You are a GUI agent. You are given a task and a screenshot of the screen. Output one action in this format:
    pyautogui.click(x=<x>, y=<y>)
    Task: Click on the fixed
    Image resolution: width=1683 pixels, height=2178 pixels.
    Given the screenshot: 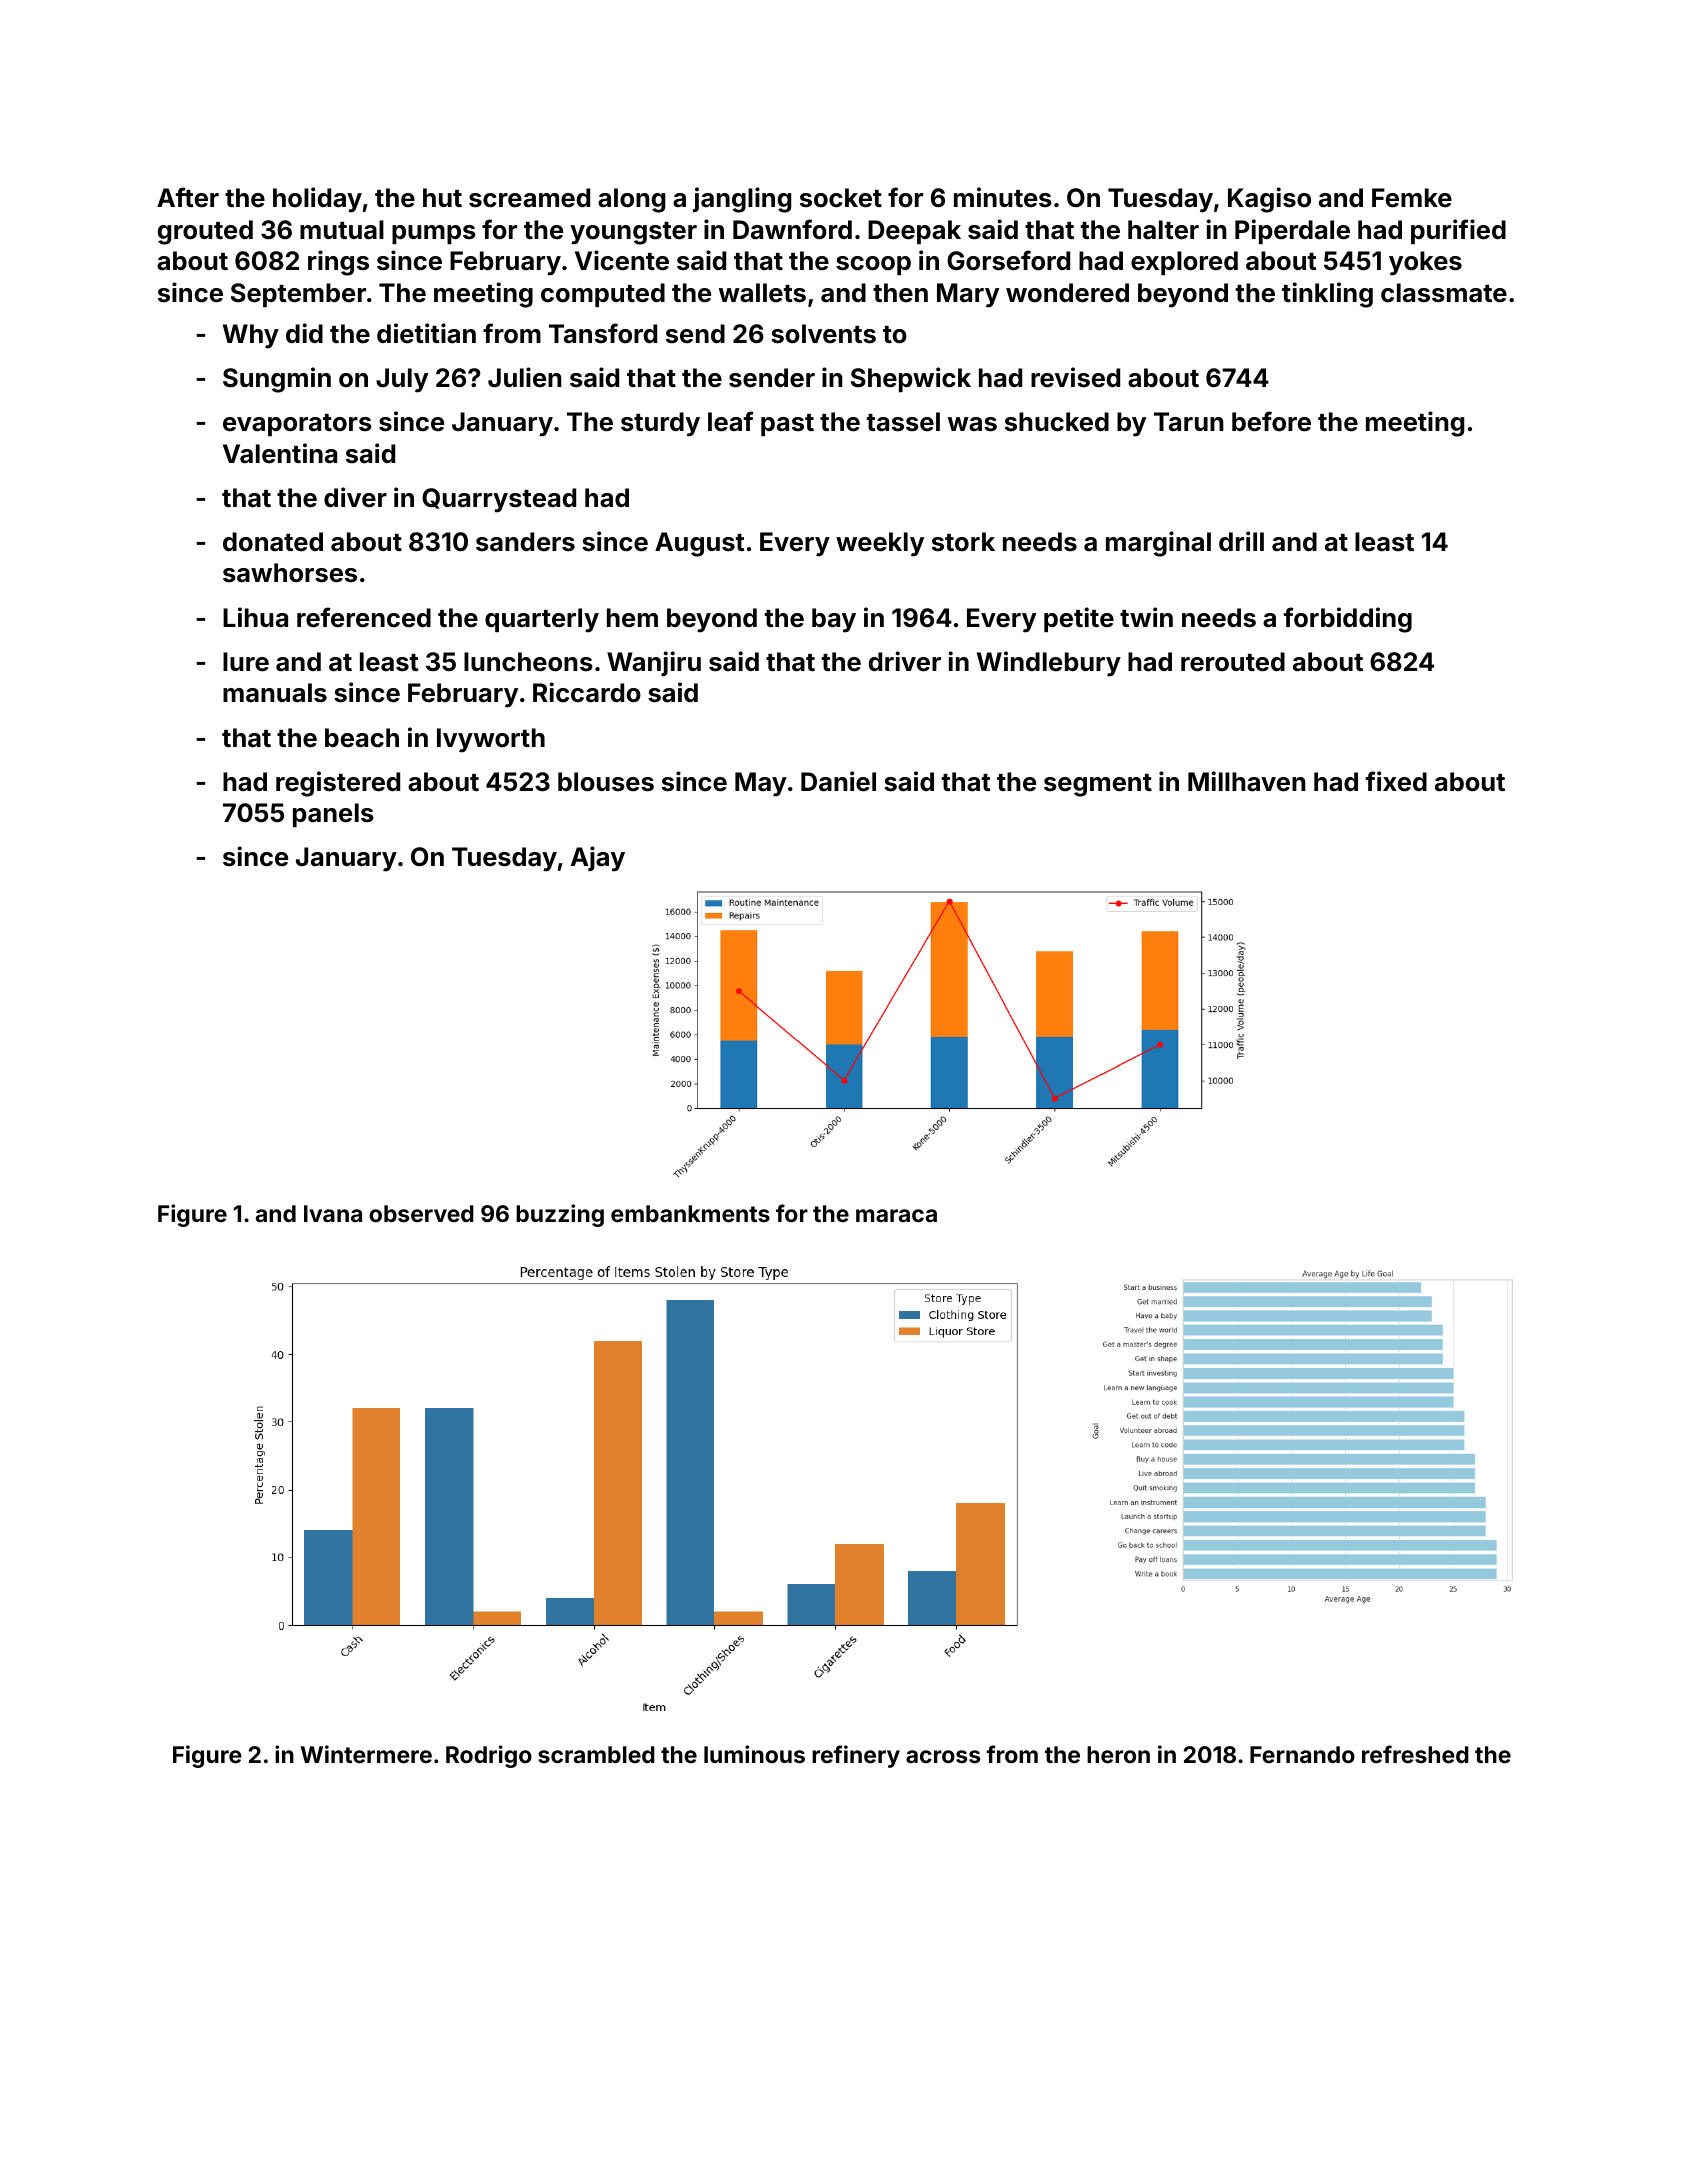 What is the action you would take?
    pyautogui.click(x=1396, y=781)
